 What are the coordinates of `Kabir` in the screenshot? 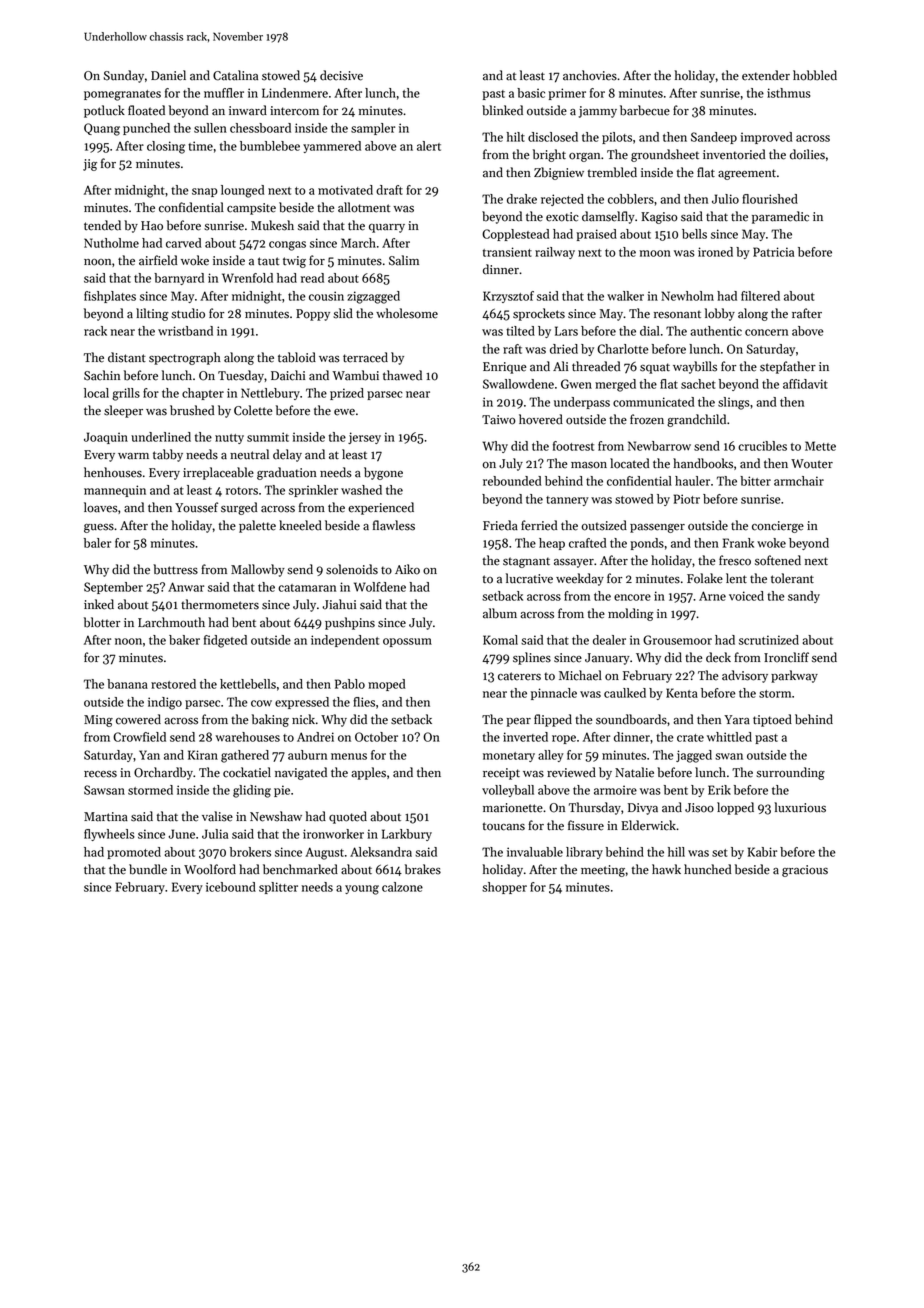 It's located at (762, 852).
